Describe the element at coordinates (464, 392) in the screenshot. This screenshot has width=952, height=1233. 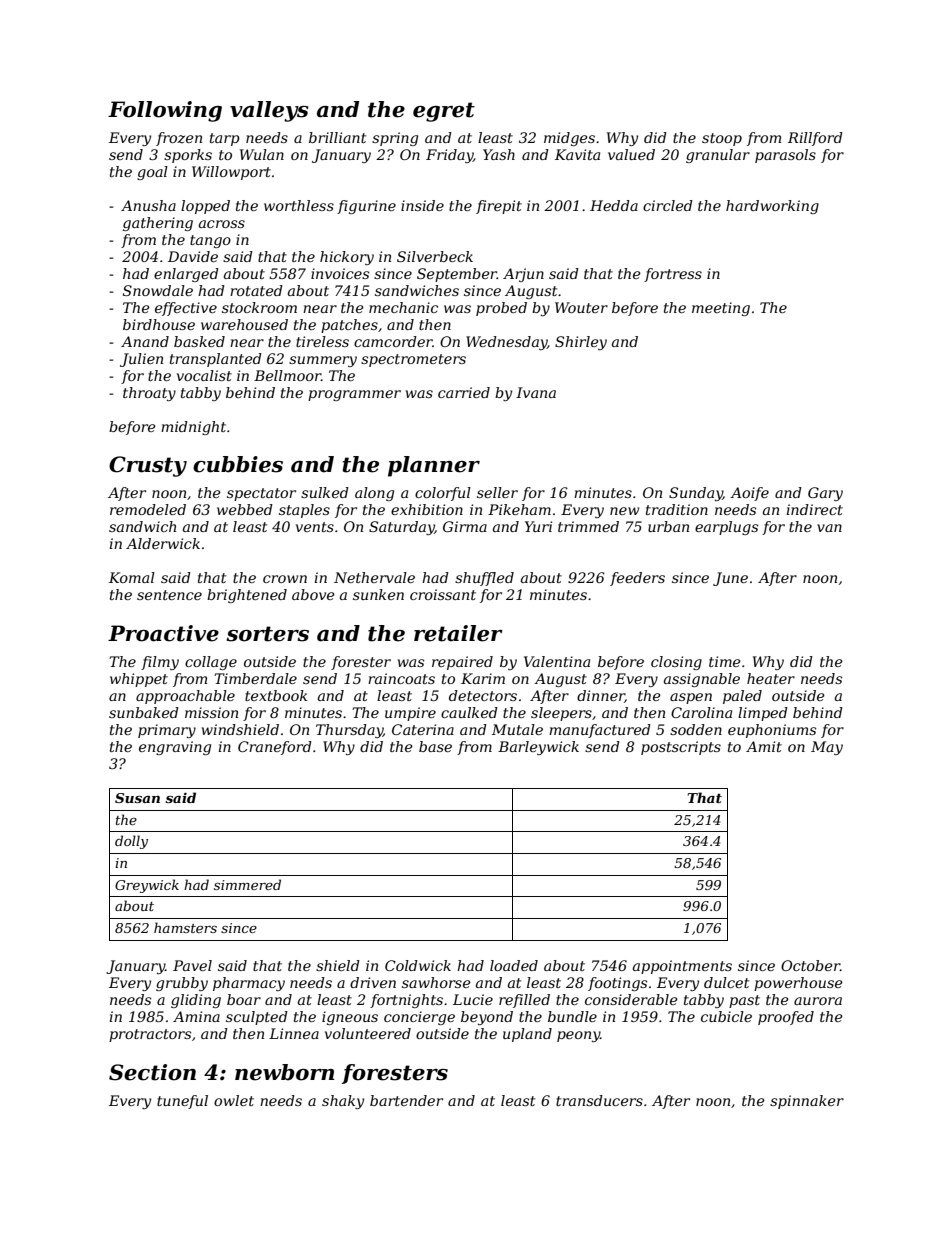
I see `carried` at that location.
